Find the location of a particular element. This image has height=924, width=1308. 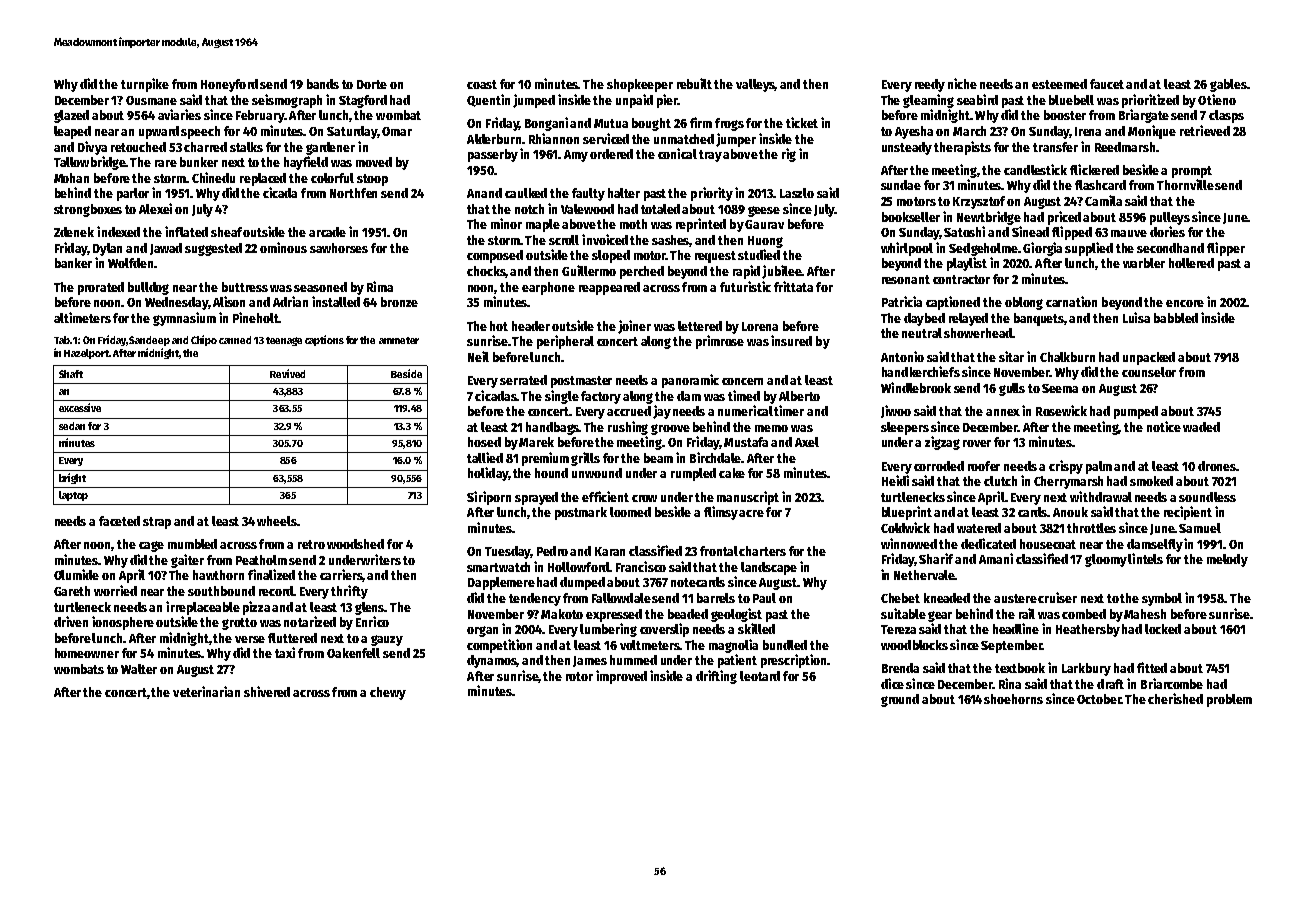

prioritized is located at coordinates (1150, 101).
